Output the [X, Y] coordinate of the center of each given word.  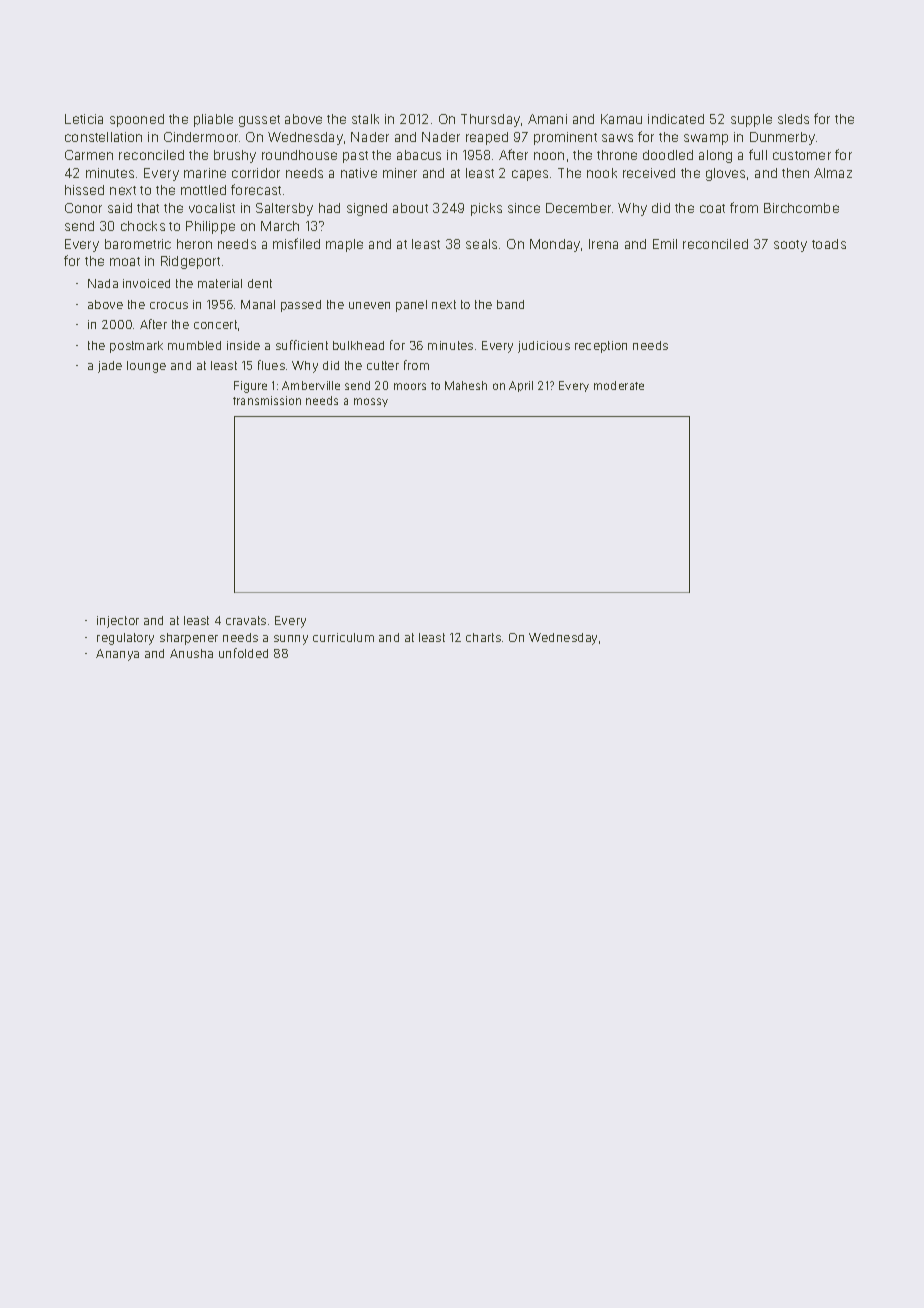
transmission [267, 400]
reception [601, 347]
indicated [676, 119]
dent [260, 283]
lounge [146, 367]
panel [411, 306]
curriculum [343, 637]
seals [481, 244]
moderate [619, 385]
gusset [259, 121]
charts [483, 637]
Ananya [117, 655]
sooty [790, 246]
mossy [371, 402]
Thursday [490, 120]
